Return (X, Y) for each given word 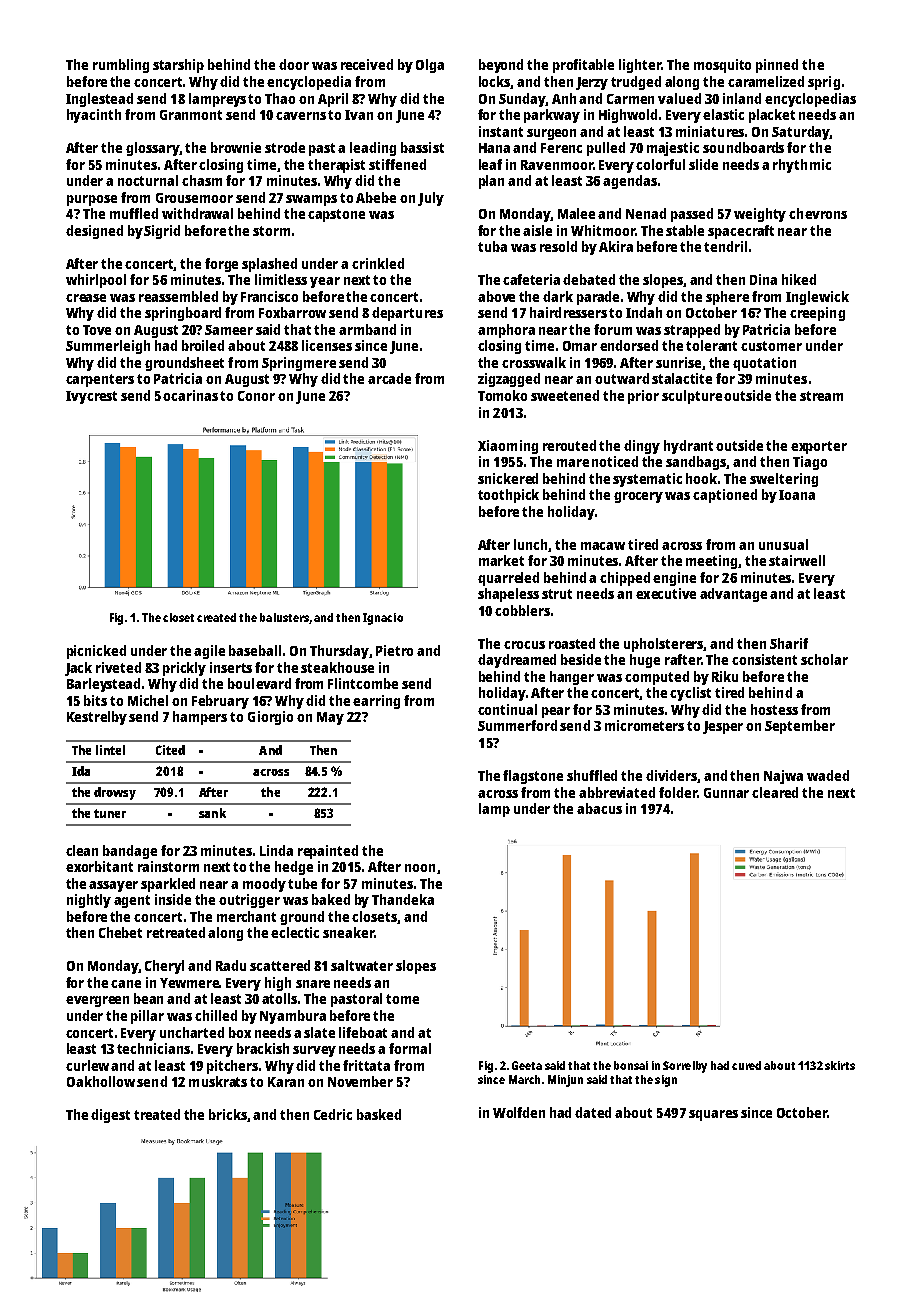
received (367, 64)
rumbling (121, 66)
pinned (777, 66)
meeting (712, 562)
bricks (228, 1114)
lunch (531, 545)
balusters (284, 617)
